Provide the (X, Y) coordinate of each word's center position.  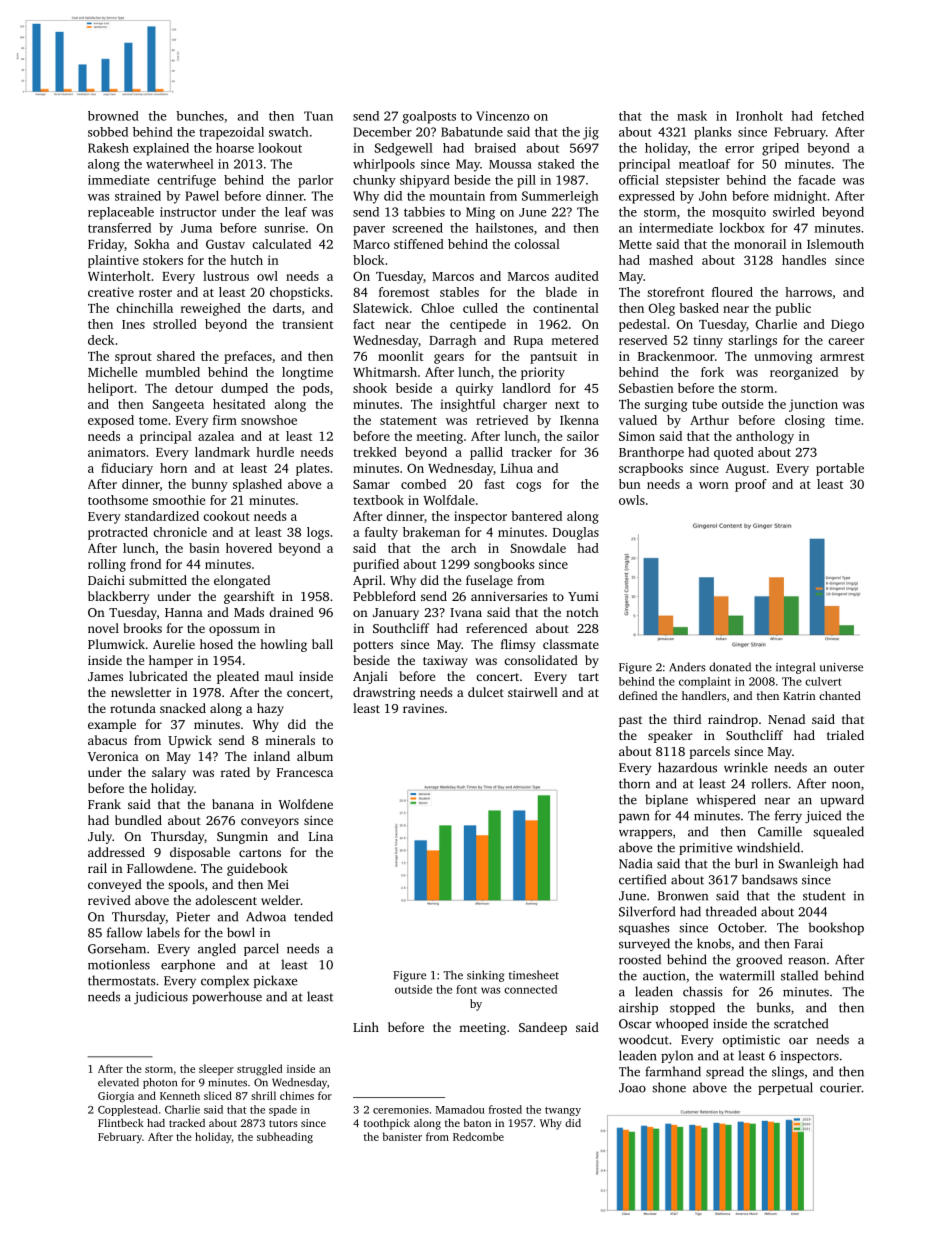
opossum (234, 631)
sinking (485, 976)
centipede (478, 325)
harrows (808, 292)
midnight (800, 197)
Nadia (635, 863)
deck (101, 340)
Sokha (152, 244)
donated (730, 667)
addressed (116, 852)
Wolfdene (306, 804)
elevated (118, 1082)
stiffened (419, 244)
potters (373, 646)
